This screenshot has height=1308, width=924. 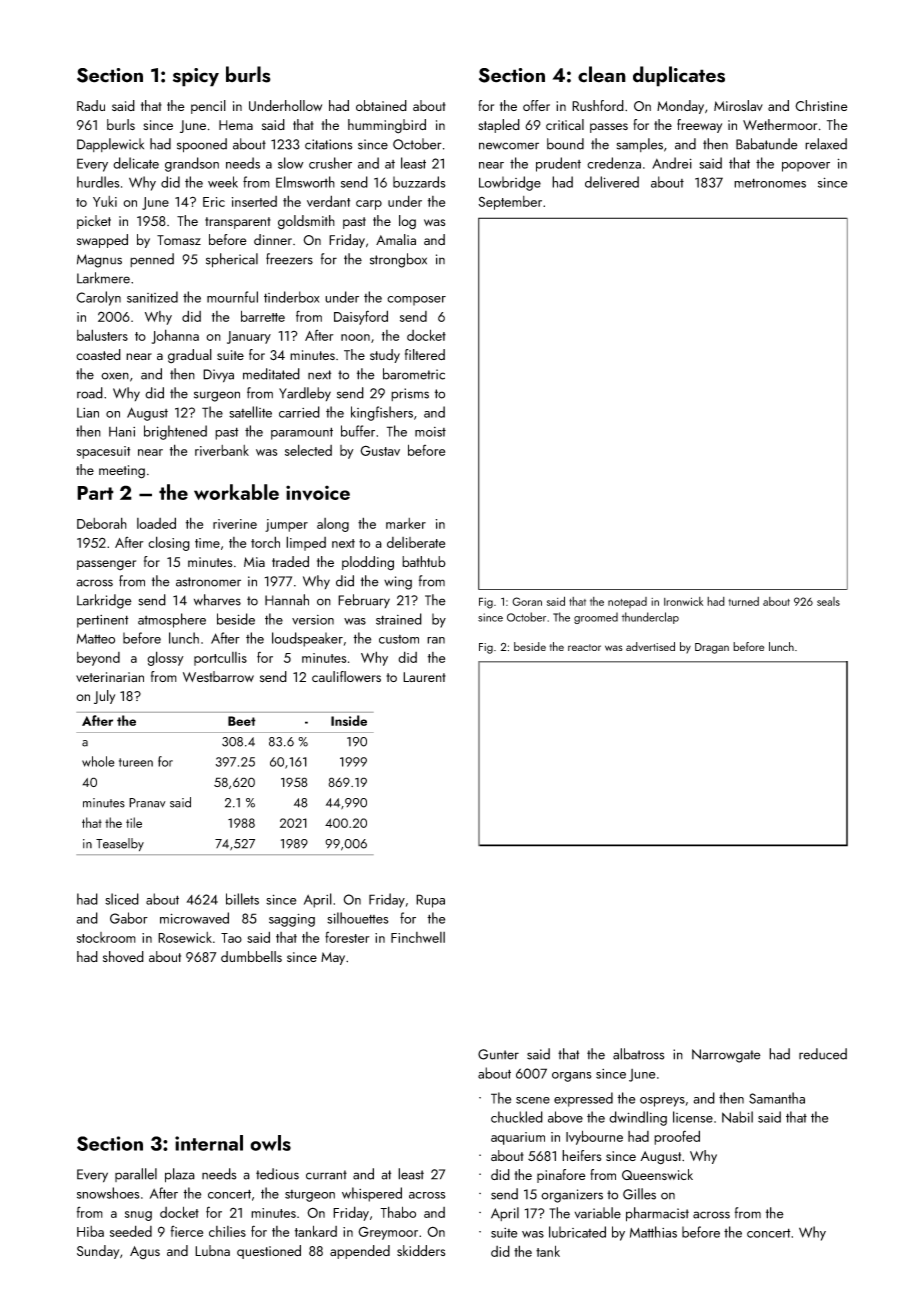 What do you see at coordinates (677, 1137) in the screenshot?
I see `proofed` at bounding box center [677, 1137].
